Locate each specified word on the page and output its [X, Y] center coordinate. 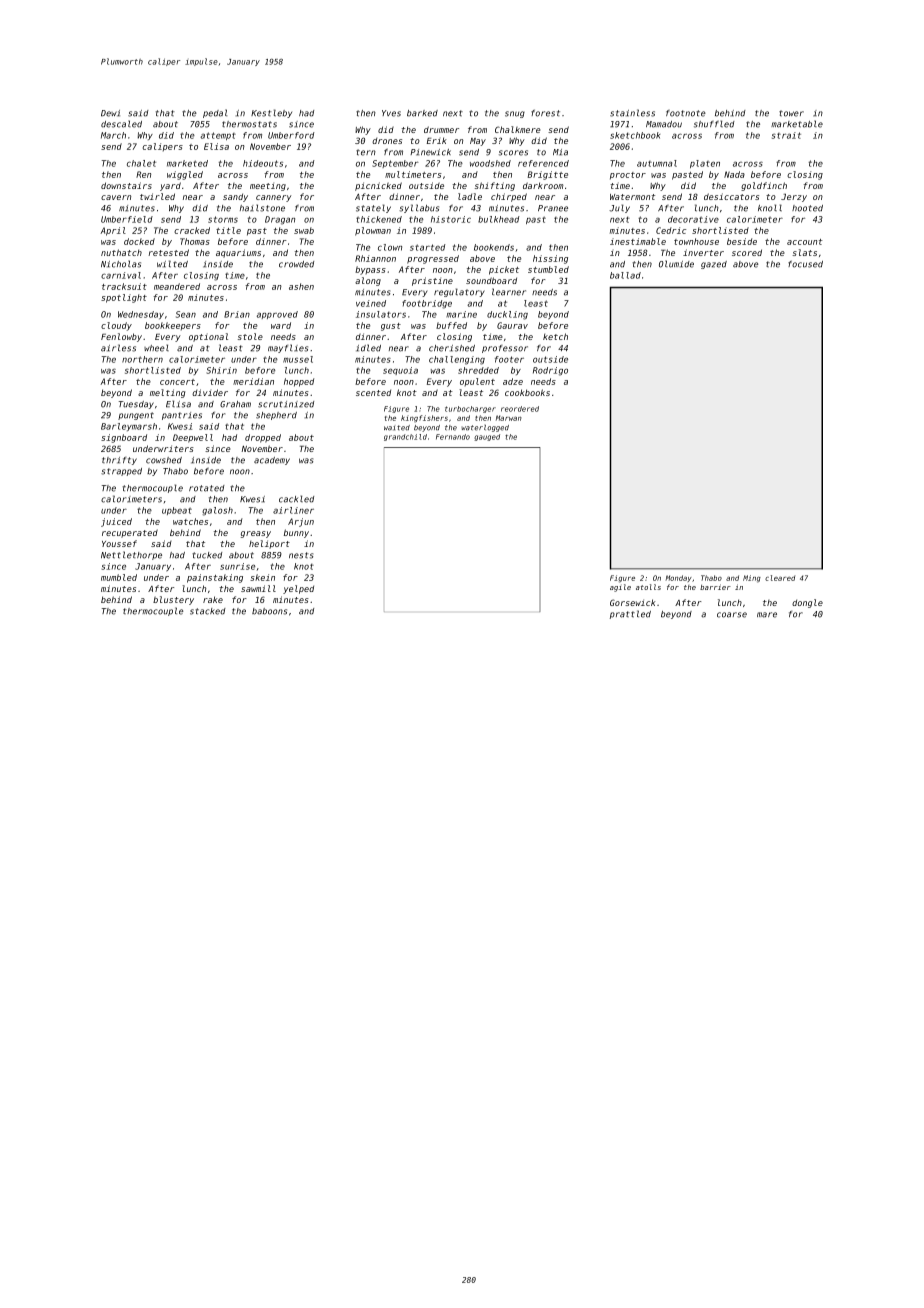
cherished [452, 348]
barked [422, 113]
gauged [487, 437]
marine [461, 314]
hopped [299, 382]
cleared [780, 578]
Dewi [110, 113]
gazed [714, 265]
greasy [256, 534]
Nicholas [121, 264]
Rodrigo [550, 371]
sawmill [258, 588]
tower [791, 113]
